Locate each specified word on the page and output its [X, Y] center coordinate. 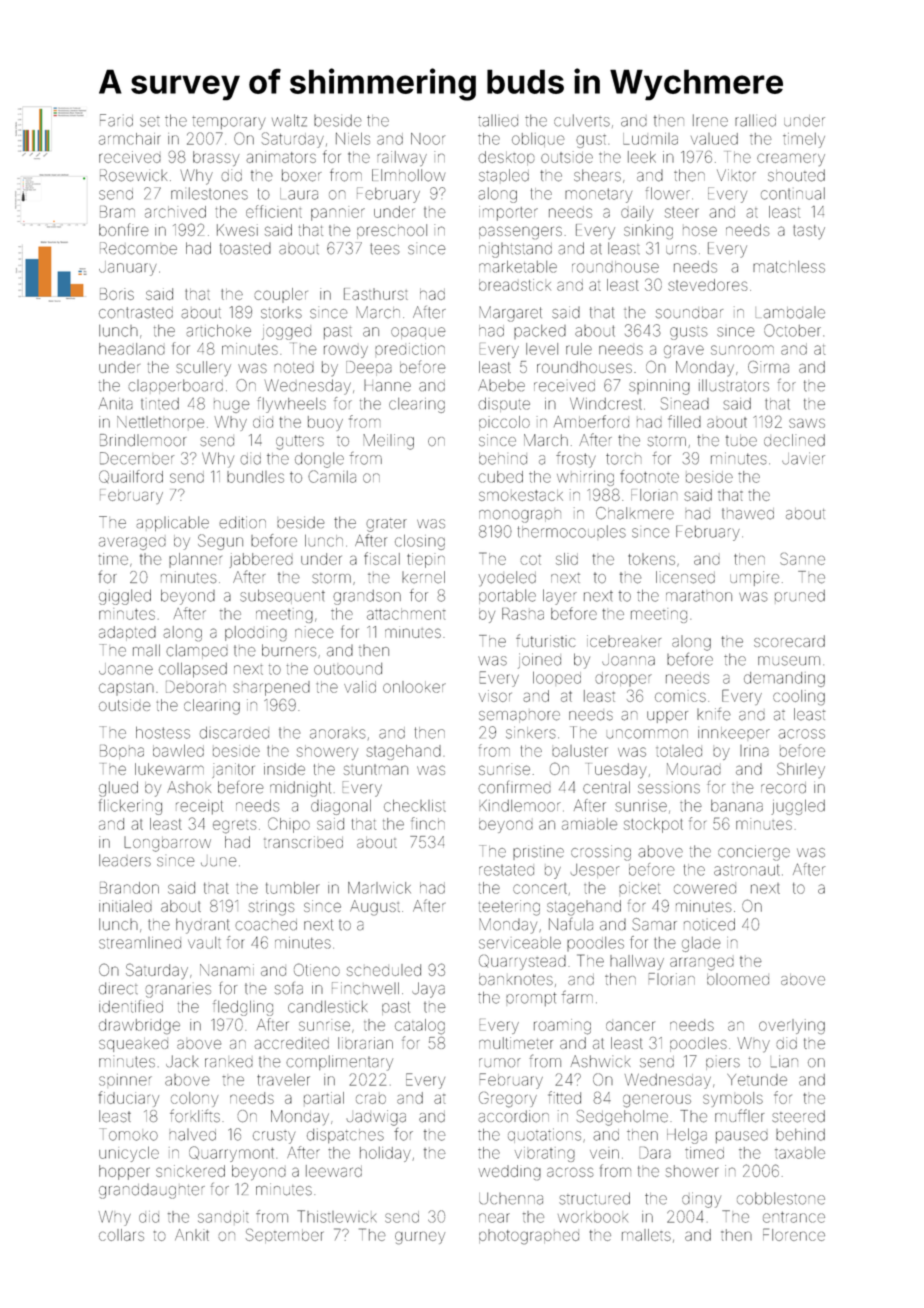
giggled [125, 597]
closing [420, 542]
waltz [289, 120]
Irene [710, 120]
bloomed [738, 979]
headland [132, 349]
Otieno [317, 969]
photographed [529, 1237]
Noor [428, 139]
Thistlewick [336, 1216]
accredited [291, 1043]
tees [385, 249]
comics [680, 696]
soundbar [689, 313]
